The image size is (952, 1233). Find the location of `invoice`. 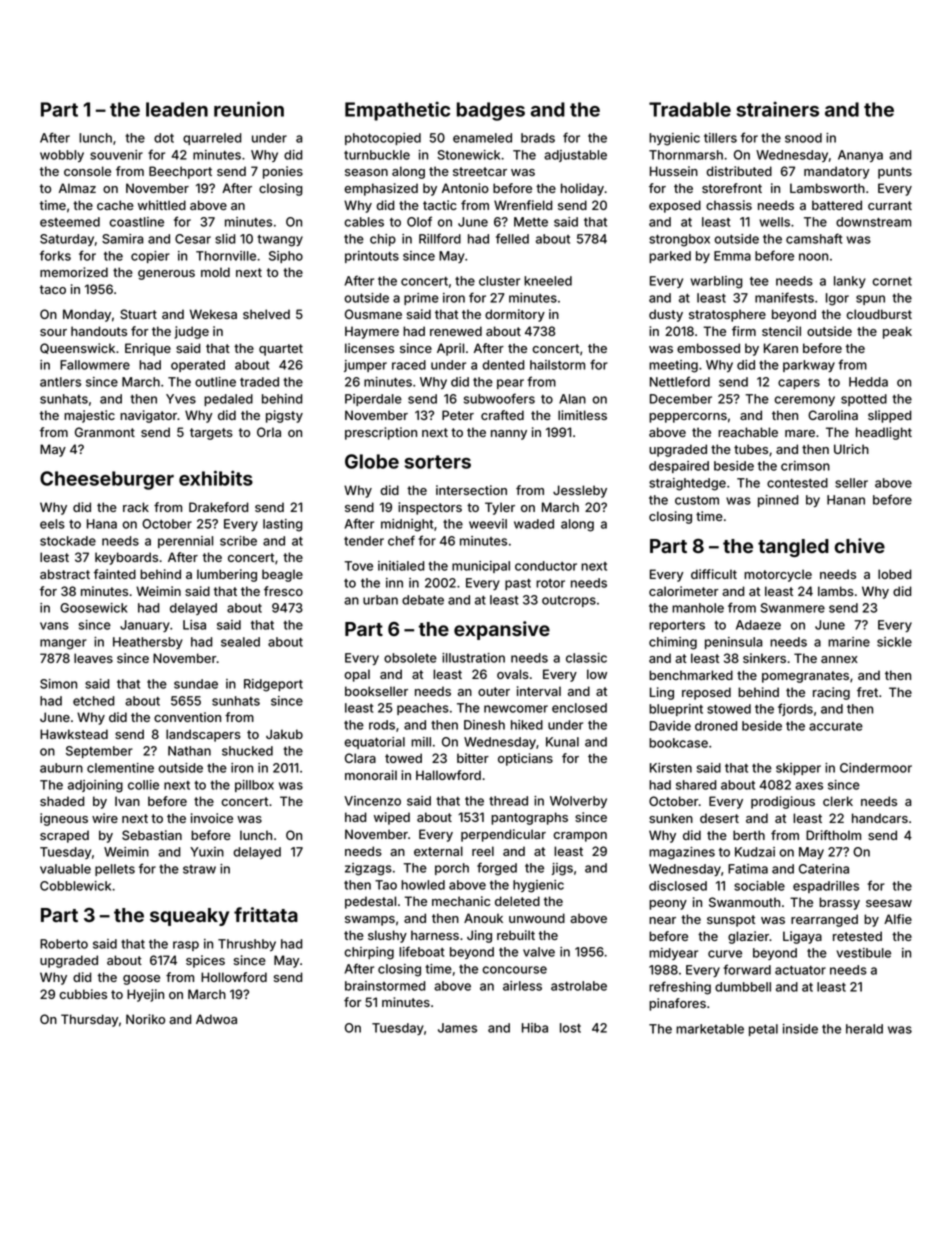

invoice is located at coordinates (212, 818).
